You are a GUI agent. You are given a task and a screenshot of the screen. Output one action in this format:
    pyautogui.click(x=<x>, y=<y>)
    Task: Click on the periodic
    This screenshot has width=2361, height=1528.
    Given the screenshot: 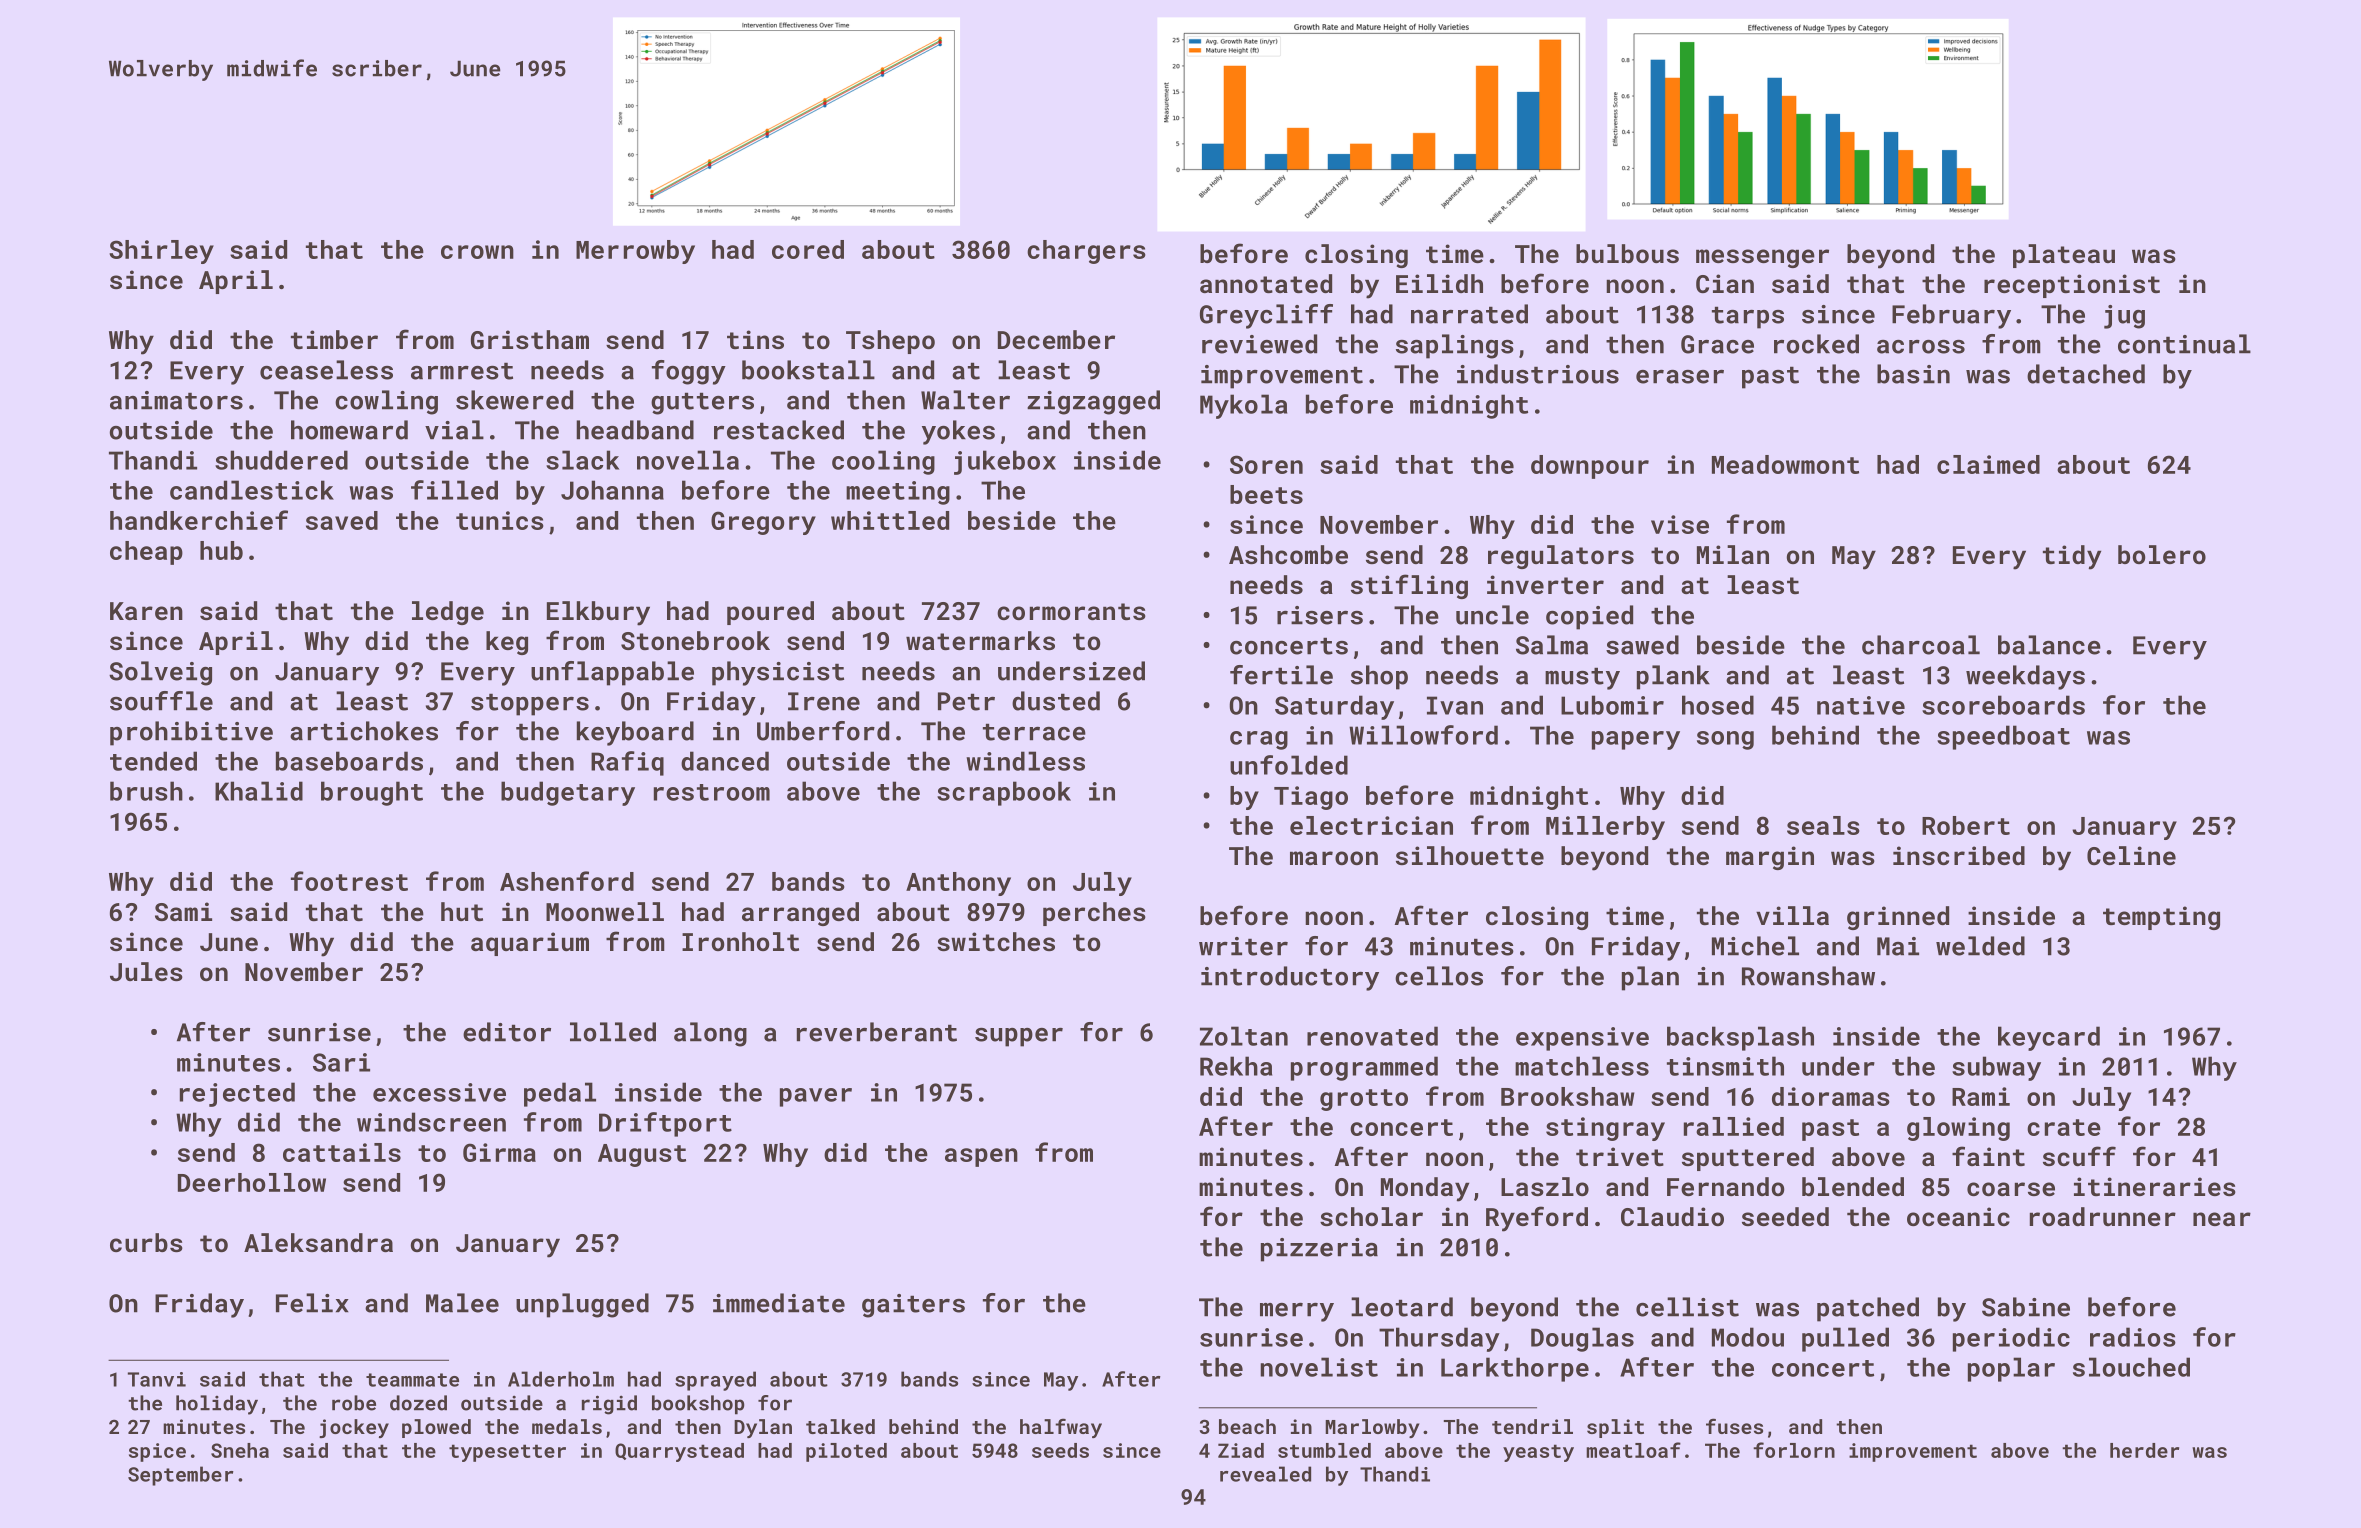 What is the action you would take?
    pyautogui.click(x=2011, y=1339)
